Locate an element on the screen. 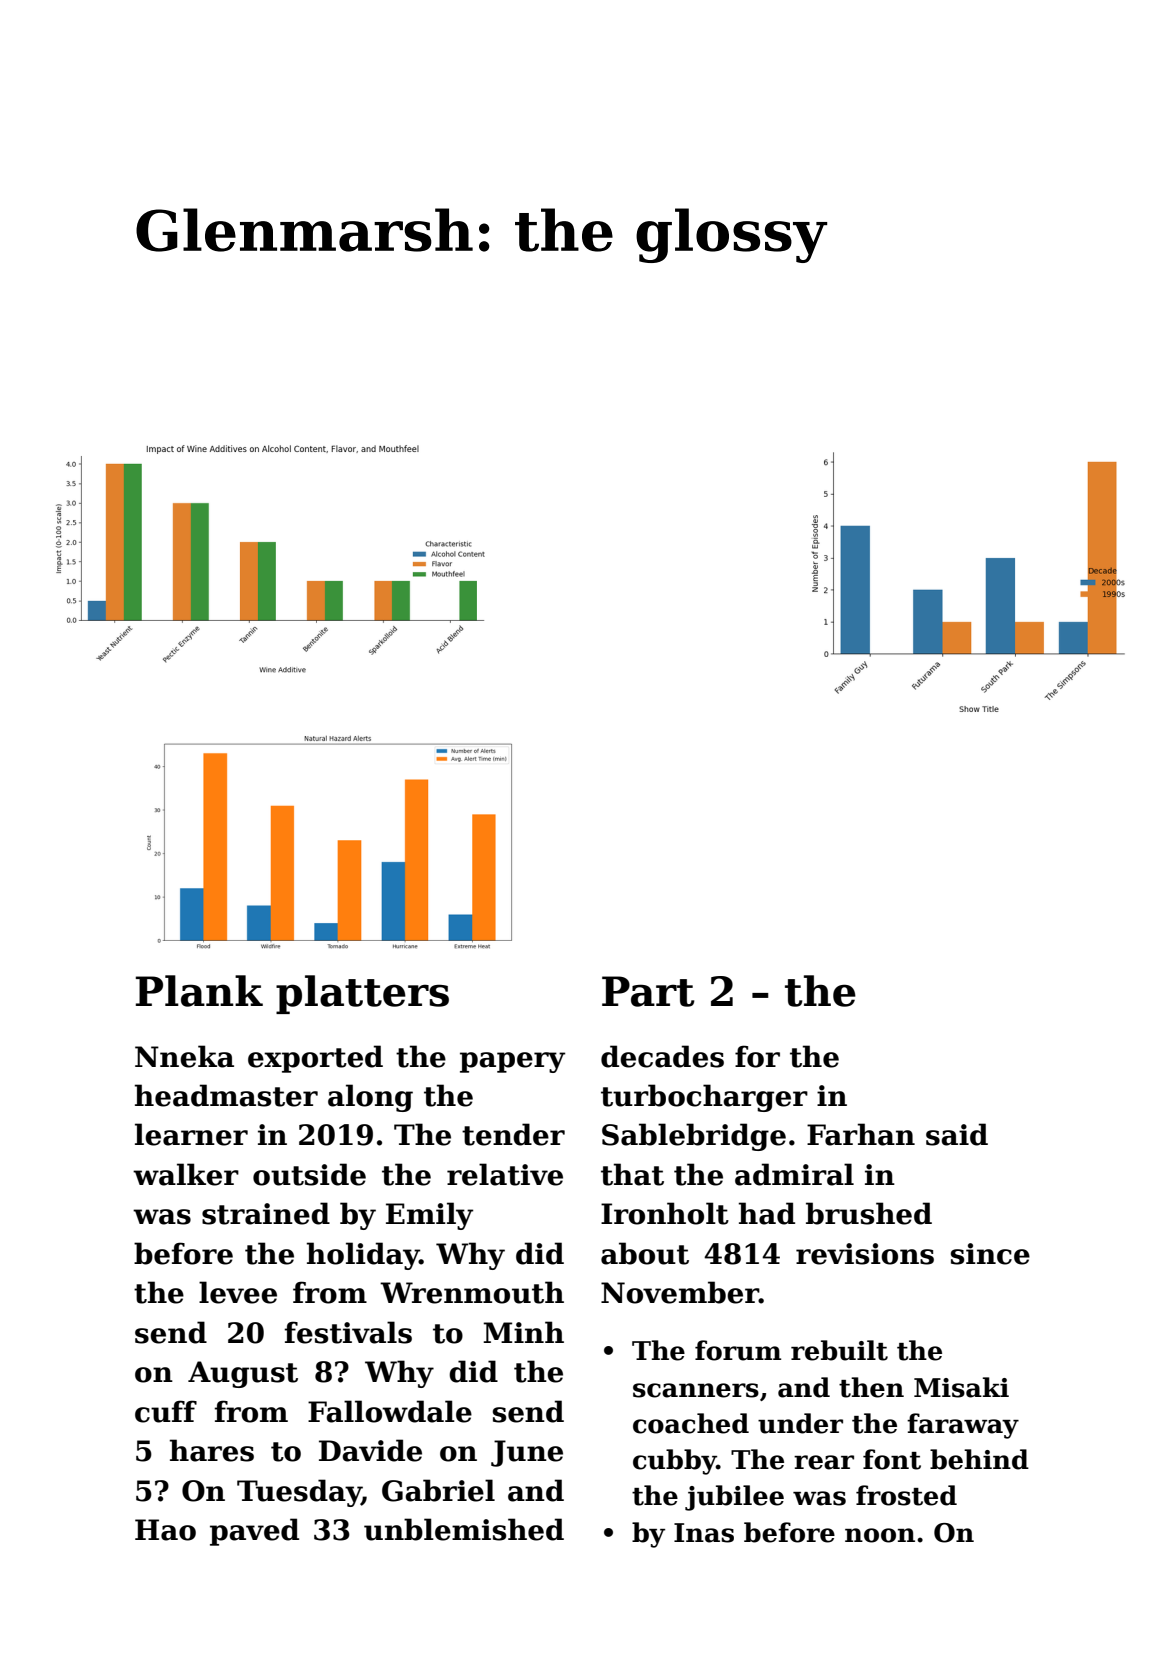  Emily is located at coordinates (429, 1216).
